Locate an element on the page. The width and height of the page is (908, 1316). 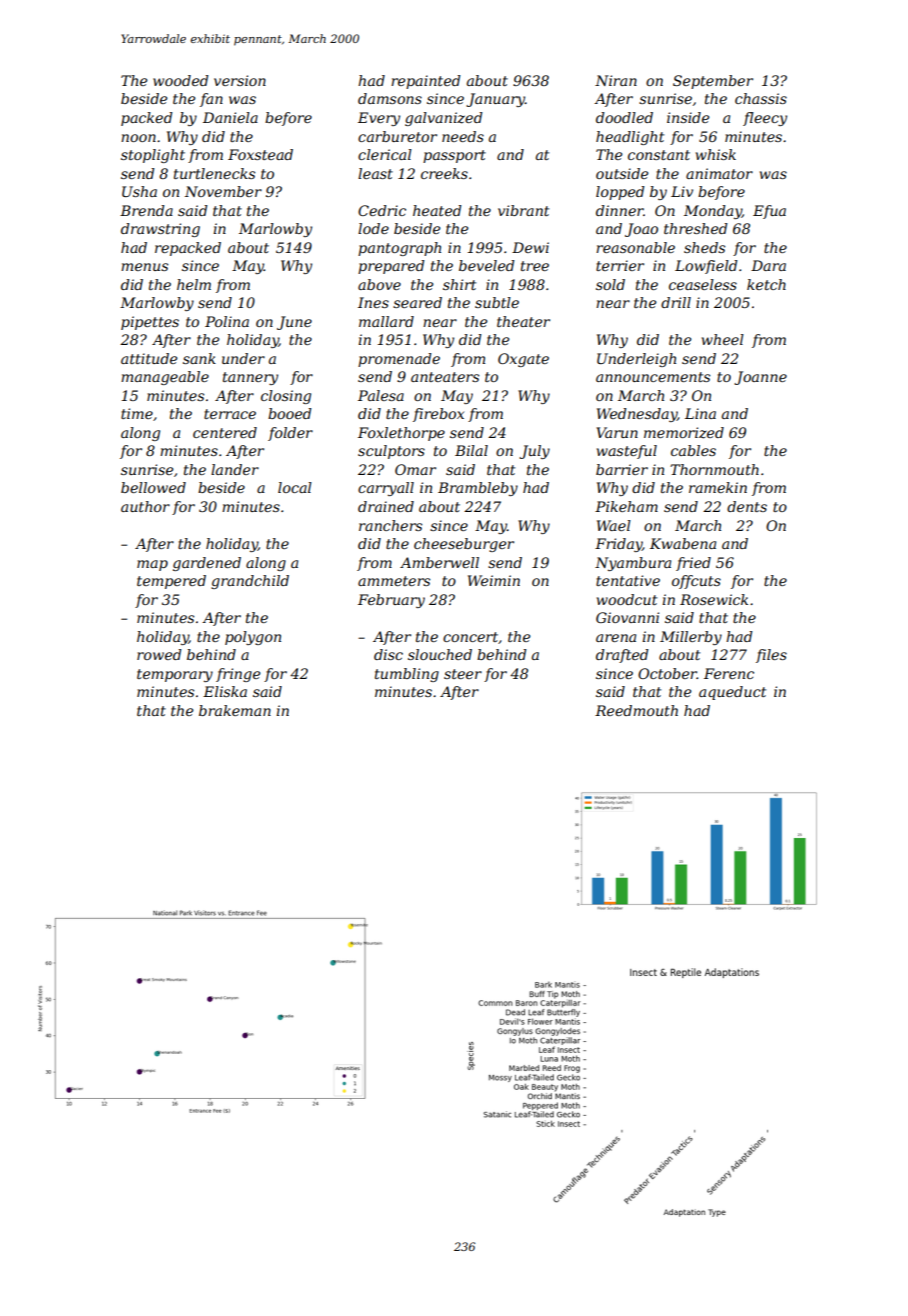
ammeters is located at coordinates (394, 581).
